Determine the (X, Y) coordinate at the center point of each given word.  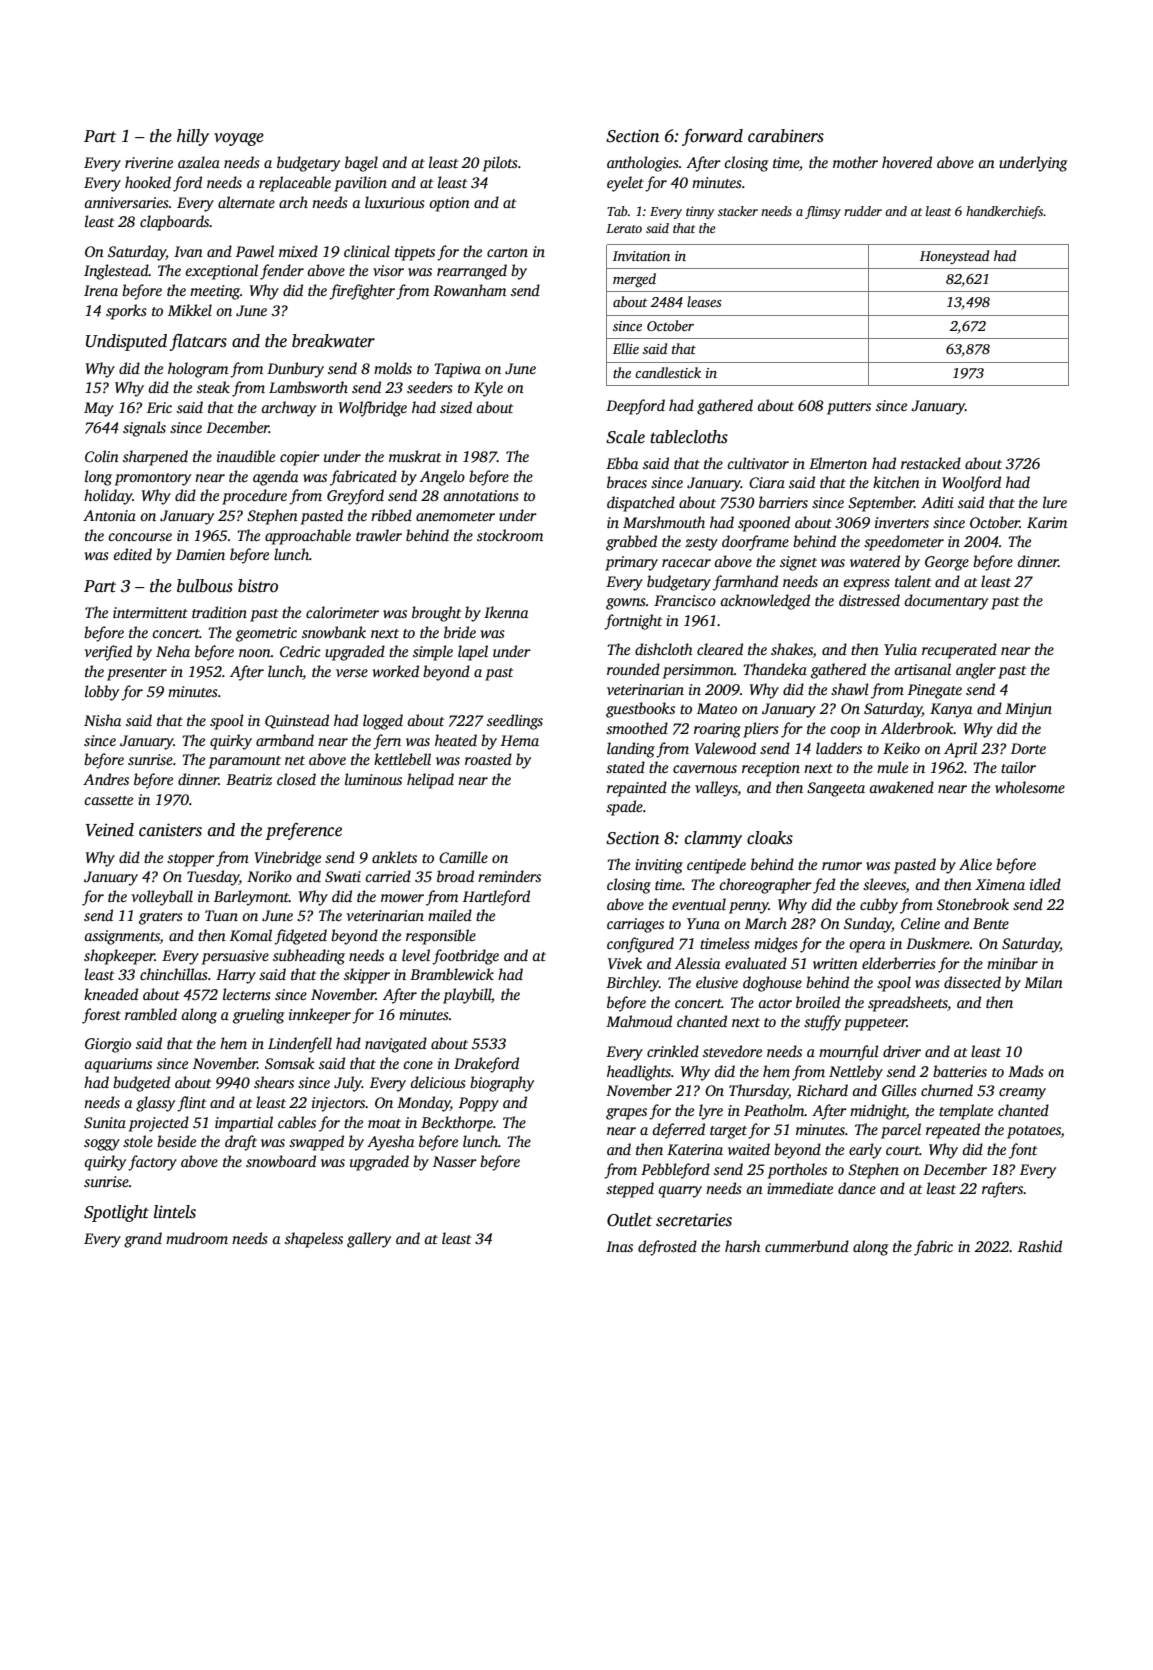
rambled (151, 1014)
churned (947, 1090)
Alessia (697, 963)
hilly (193, 137)
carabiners (786, 136)
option (449, 204)
